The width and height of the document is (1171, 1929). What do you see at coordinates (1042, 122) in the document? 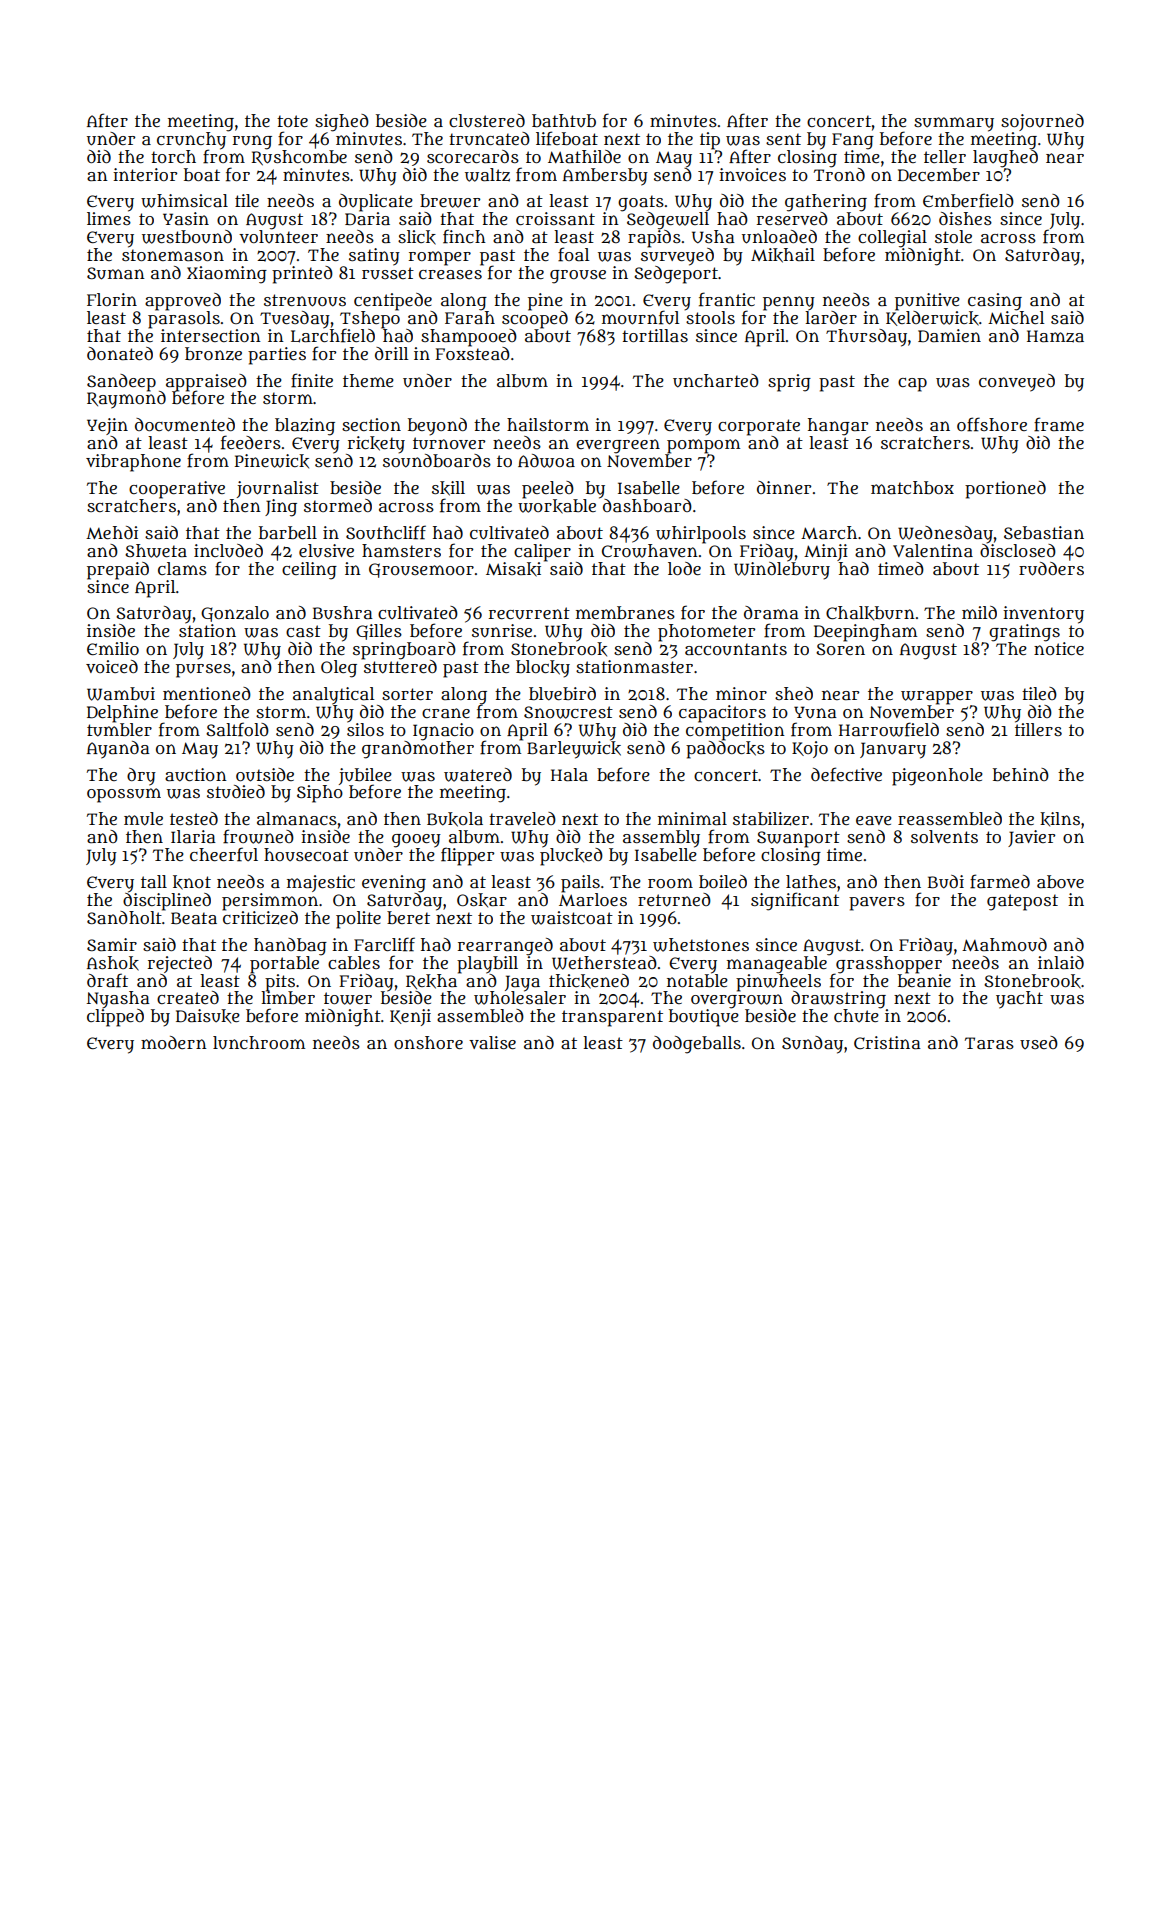
I see `sojourned` at bounding box center [1042, 122].
